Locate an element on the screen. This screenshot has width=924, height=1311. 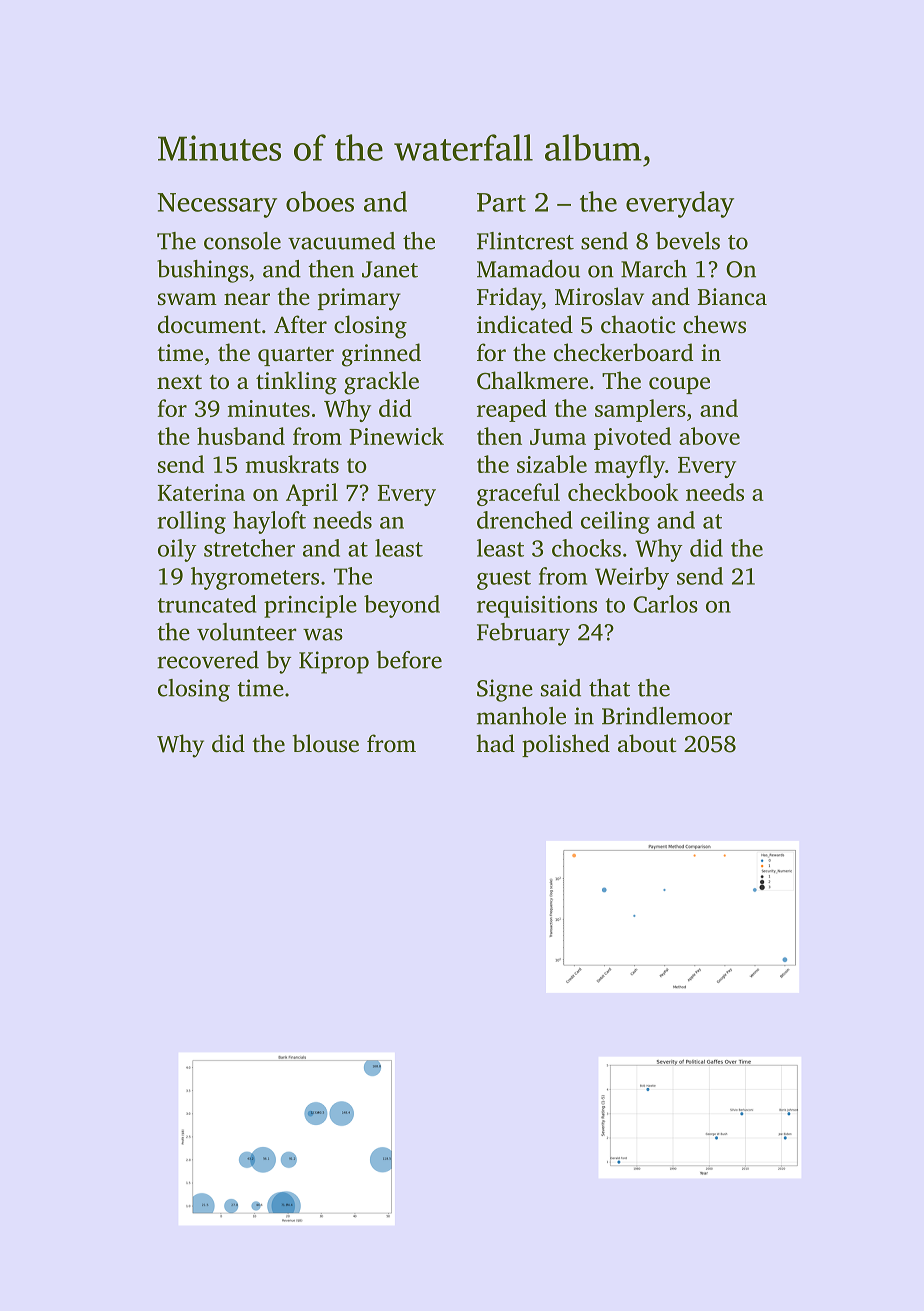
Katerina is located at coordinates (201, 492).
